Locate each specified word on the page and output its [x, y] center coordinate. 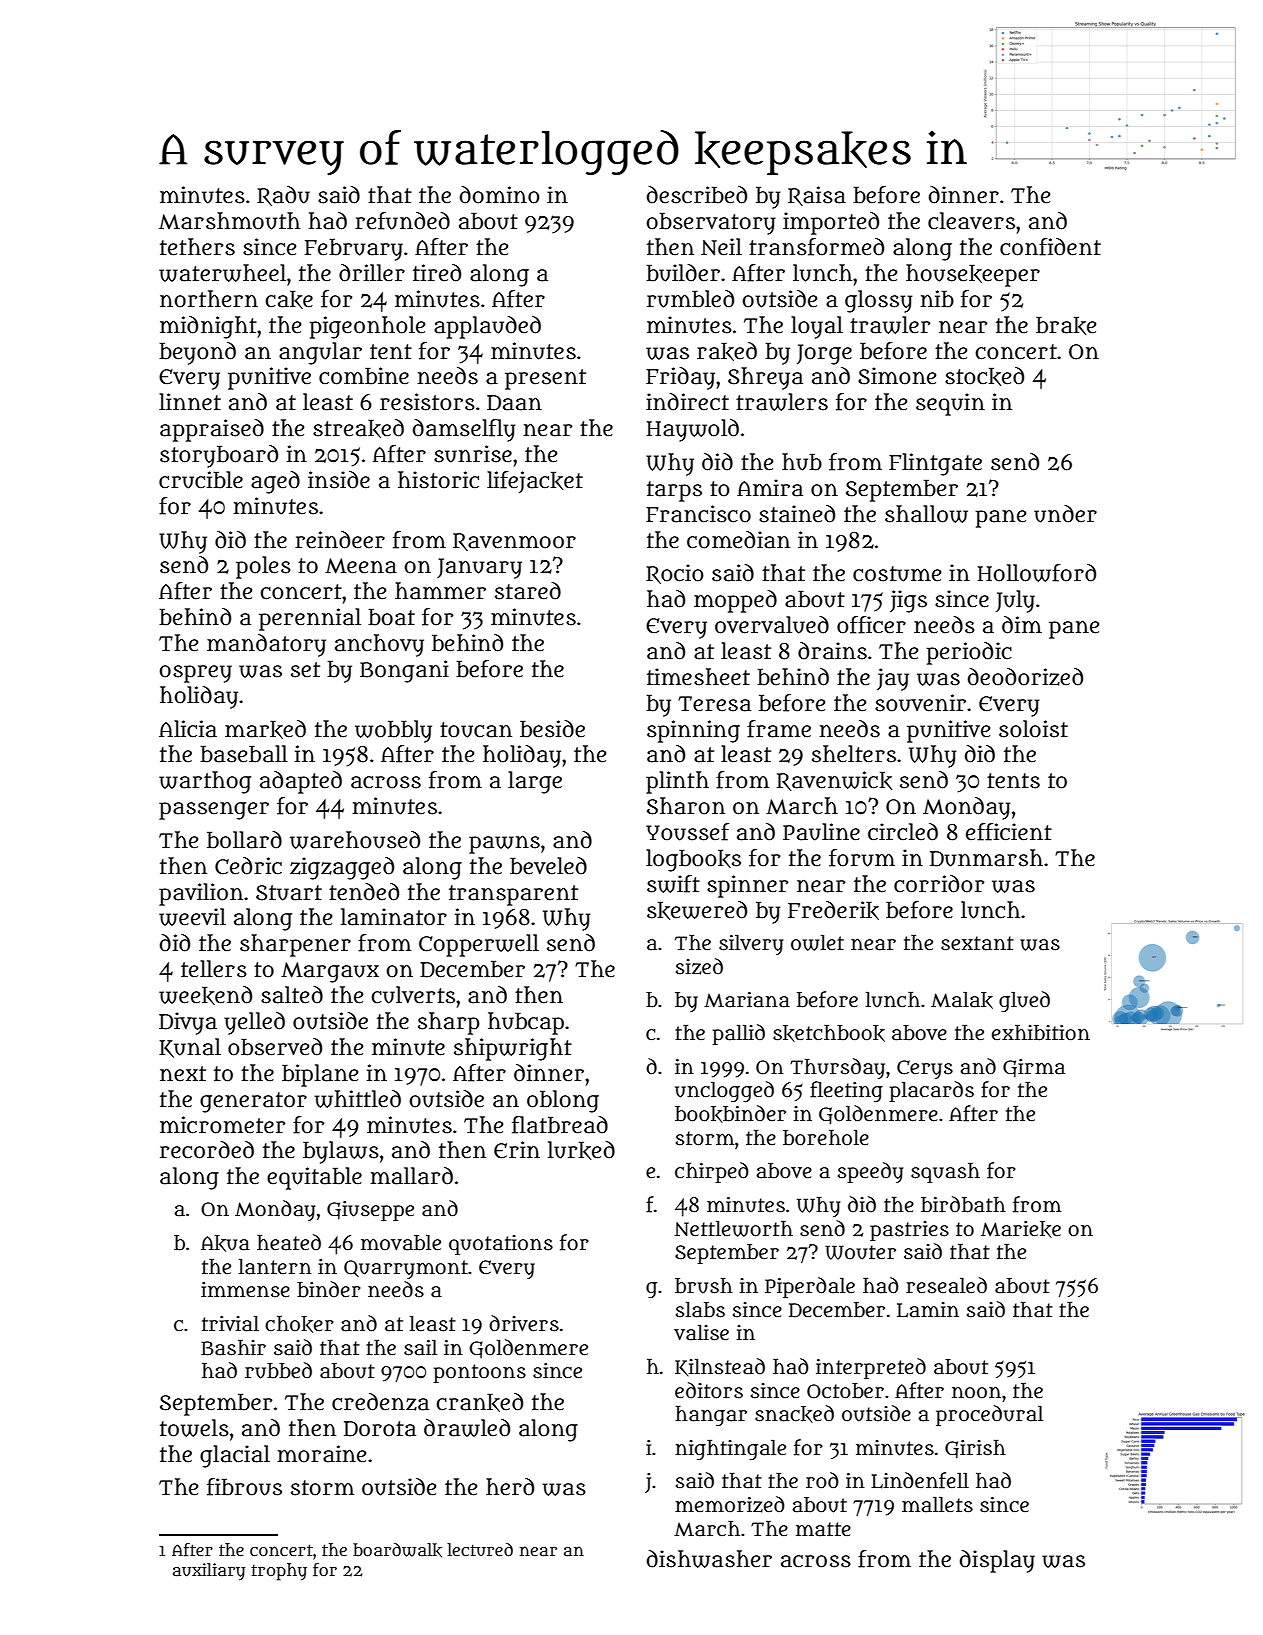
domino [500, 195]
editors [709, 1390]
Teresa [714, 704]
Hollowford [1036, 573]
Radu [283, 196]
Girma [1034, 1068]
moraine [321, 1454]
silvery [751, 944]
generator [253, 1102]
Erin [517, 1150]
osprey [195, 674]
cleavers [971, 221]
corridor [939, 884]
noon [976, 1392]
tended [364, 892]
